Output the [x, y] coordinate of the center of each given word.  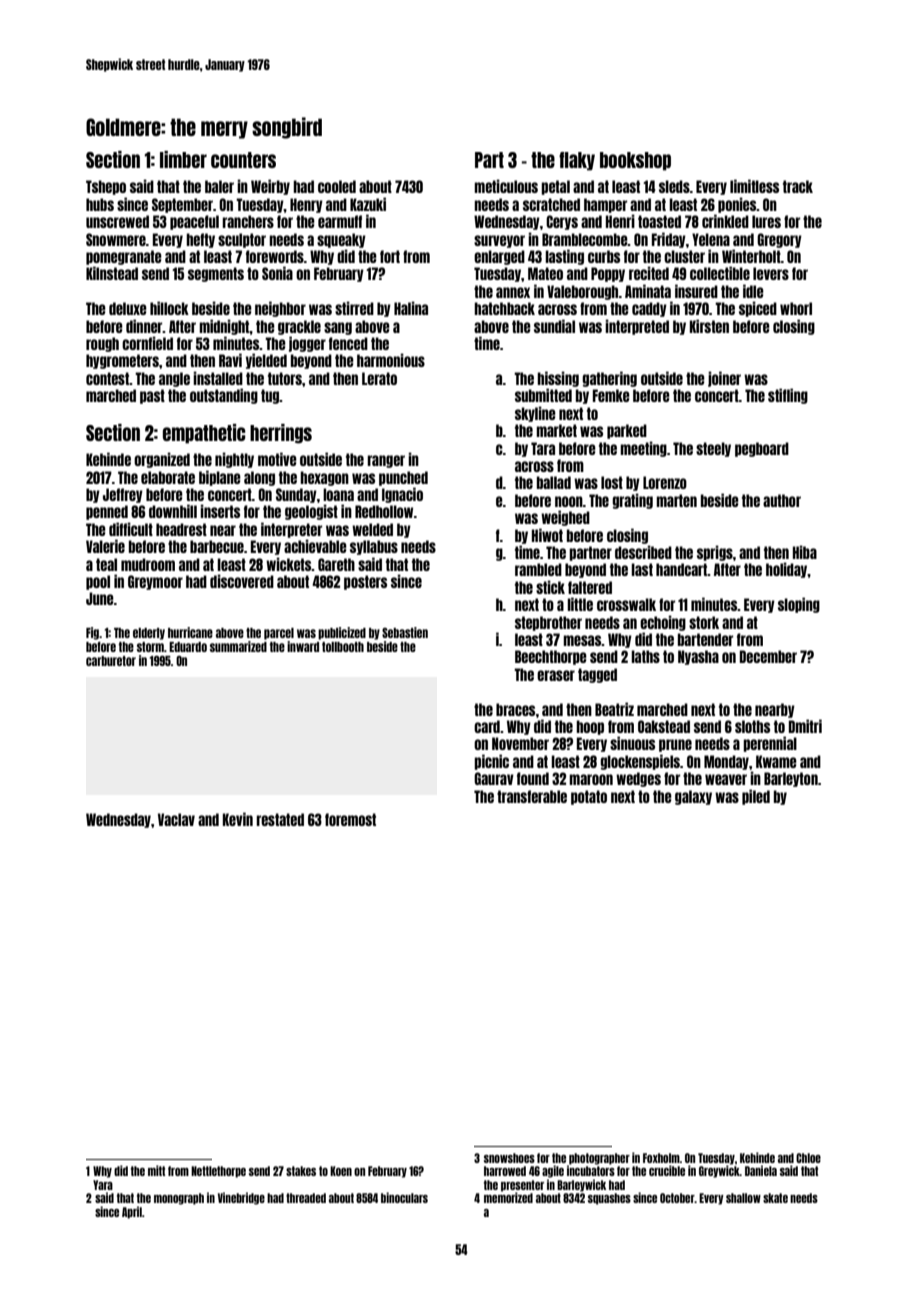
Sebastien [405, 632]
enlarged [499, 257]
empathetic [204, 434]
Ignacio [402, 495]
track [798, 186]
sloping [799, 605]
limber [183, 159]
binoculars [404, 1197]
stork [704, 622]
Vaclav [176, 819]
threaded [306, 1198]
